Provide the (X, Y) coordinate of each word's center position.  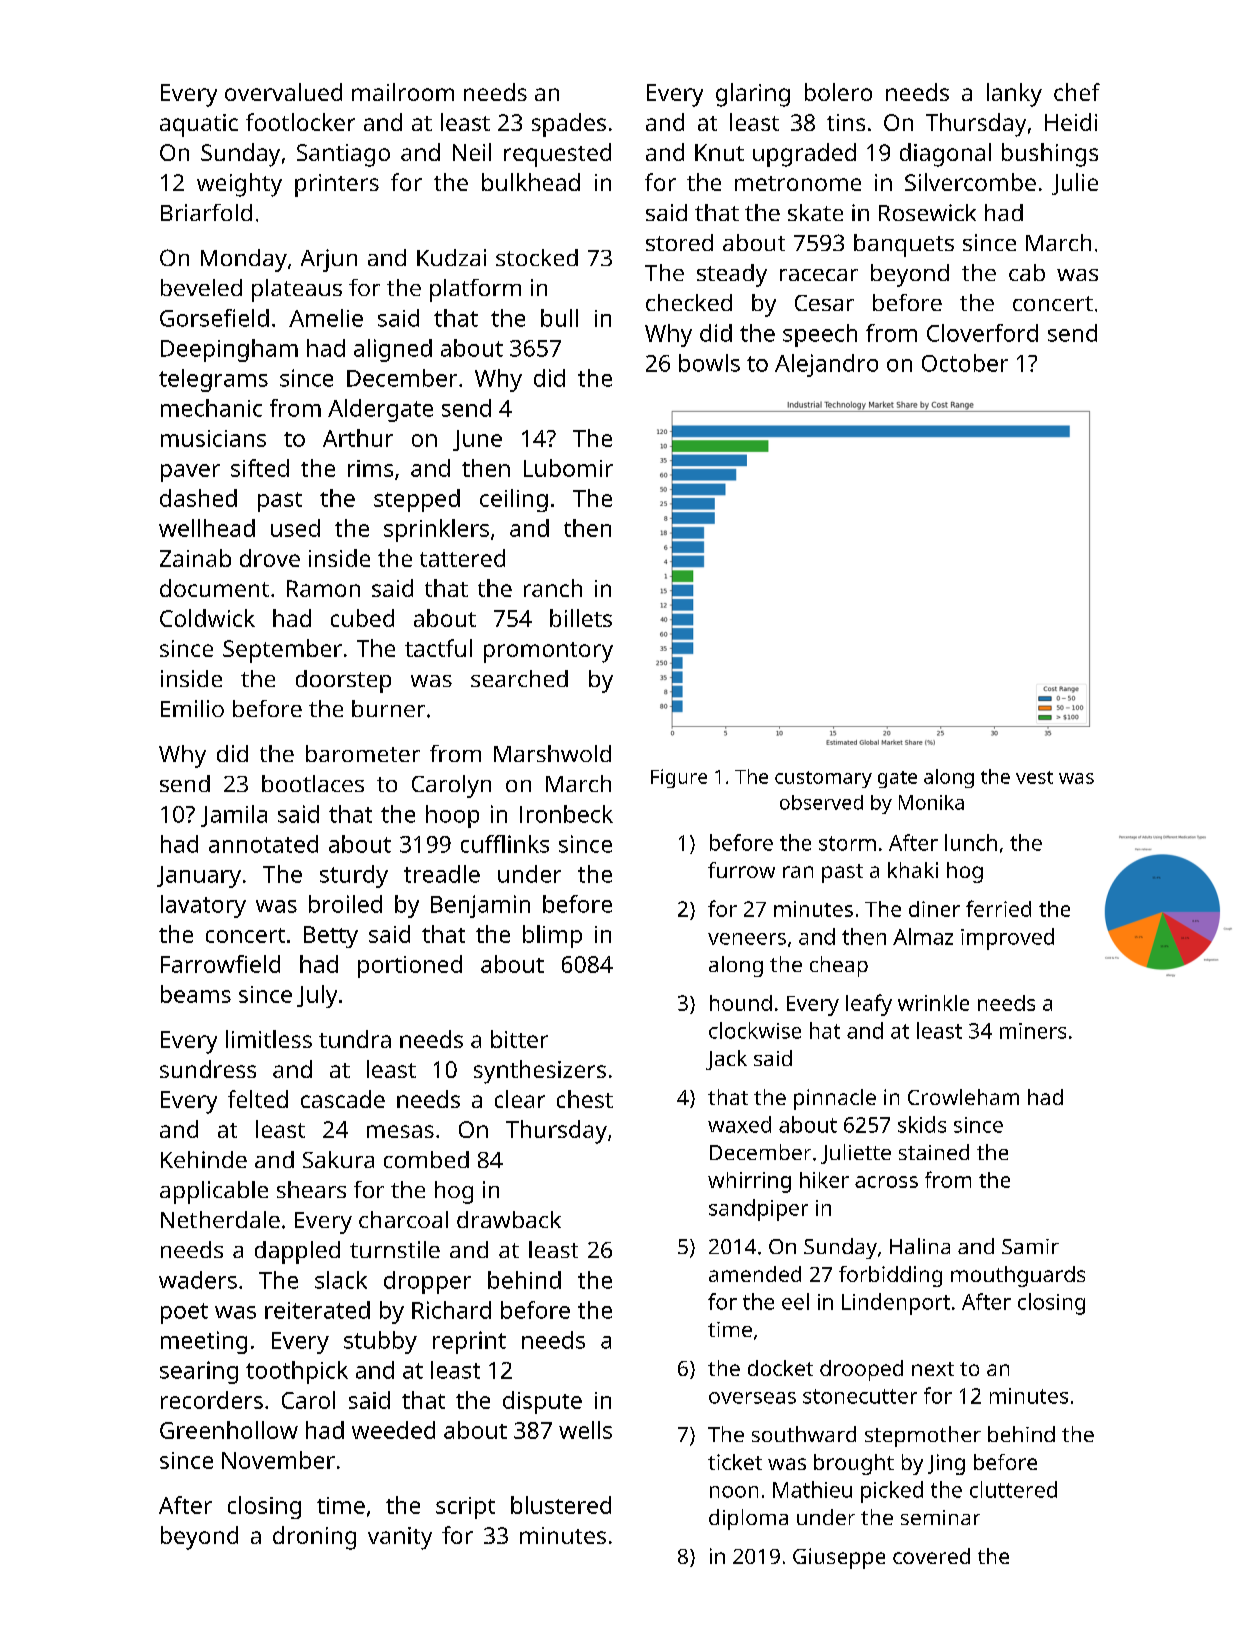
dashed (198, 498)
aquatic (199, 125)
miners (1033, 1031)
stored (679, 242)
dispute (542, 1402)
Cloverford (982, 333)
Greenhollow (229, 1430)
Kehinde (204, 1159)
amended (755, 1274)
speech (820, 335)
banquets (904, 245)
